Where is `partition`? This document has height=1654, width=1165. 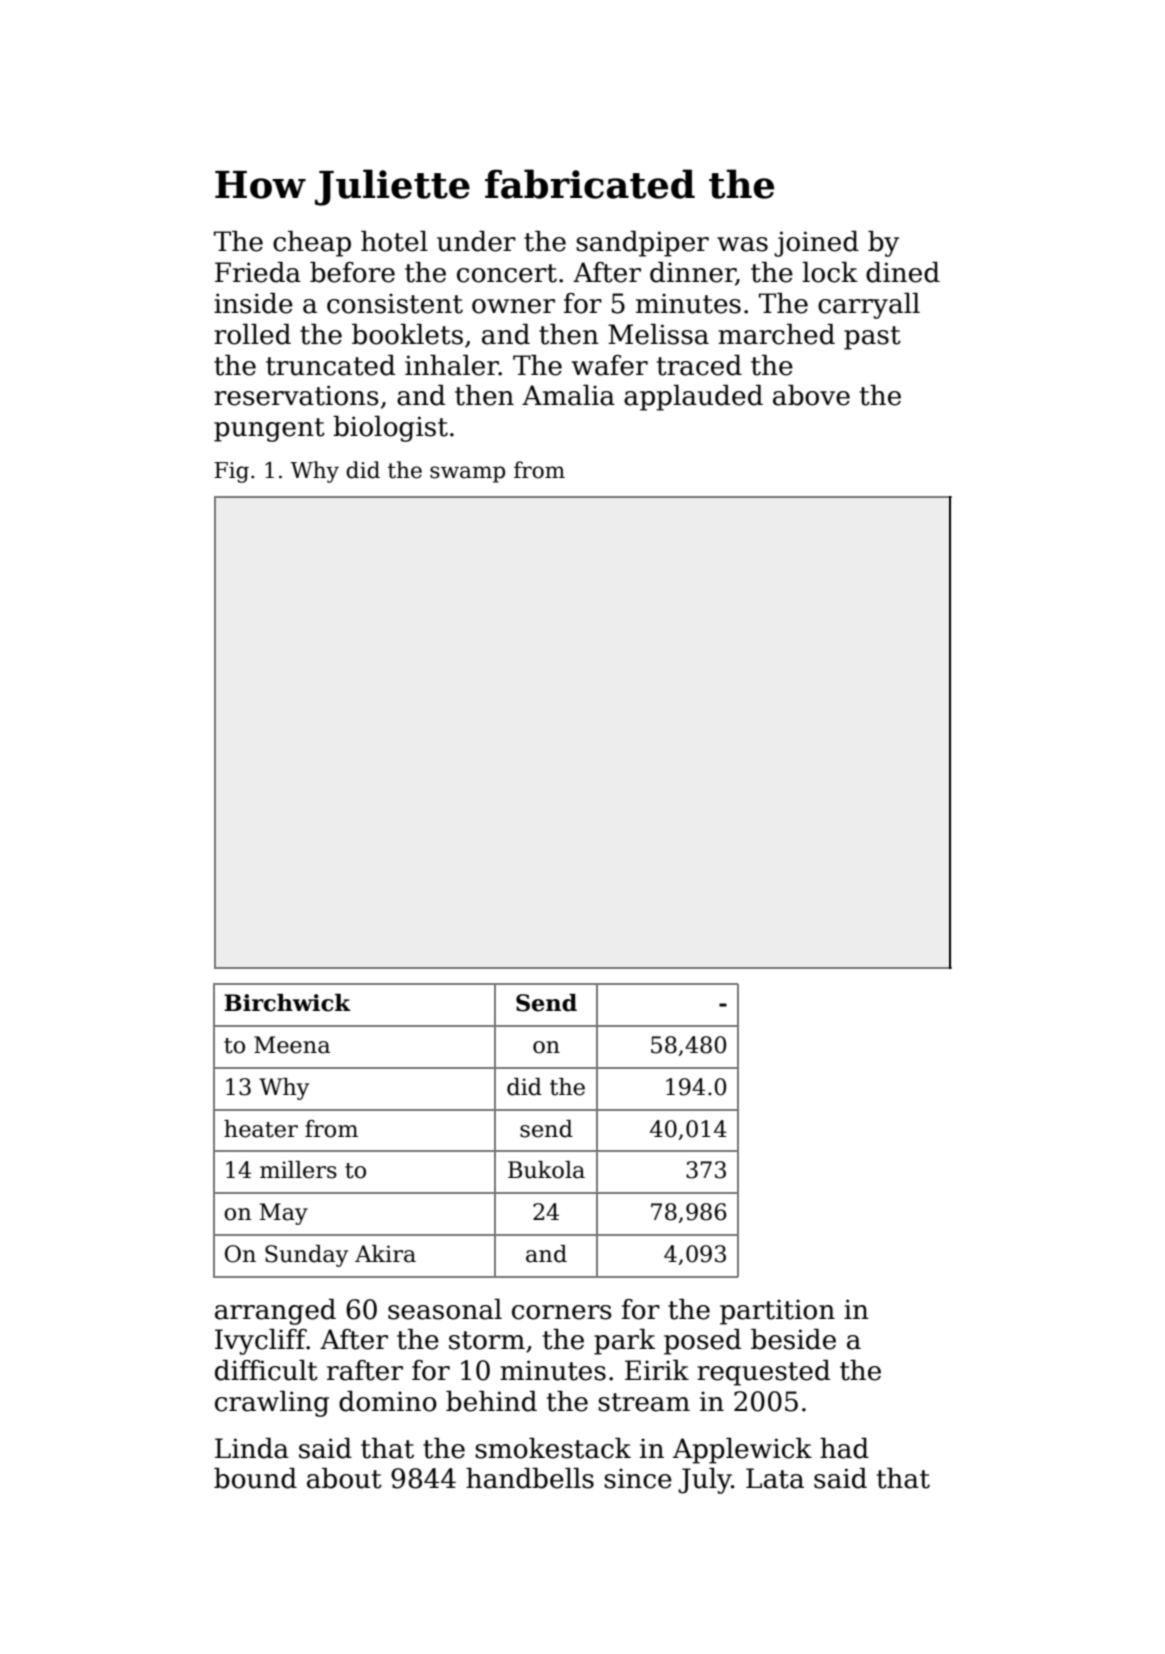 partition is located at coordinates (777, 1312).
